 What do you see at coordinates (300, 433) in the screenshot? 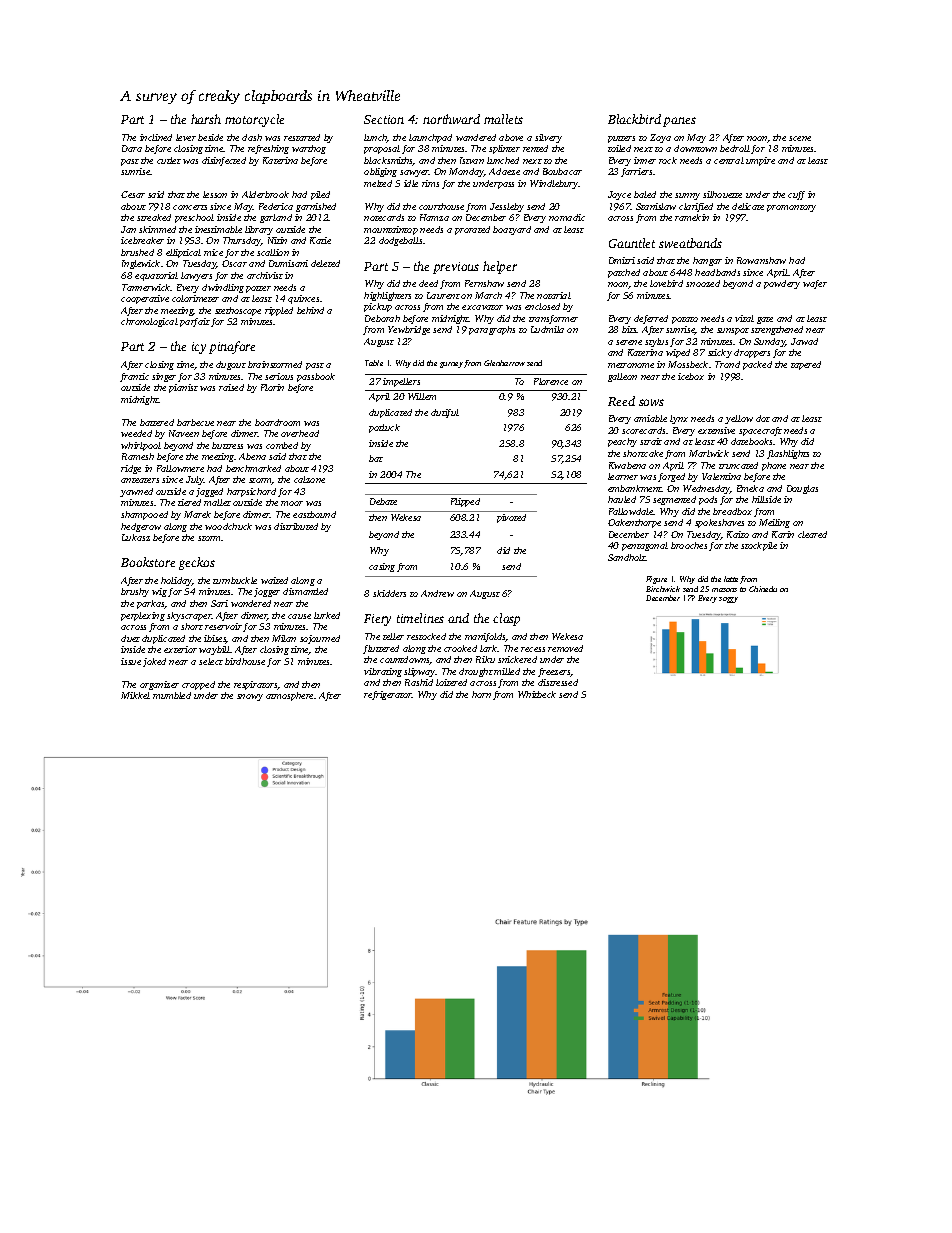
I see `overhead` at bounding box center [300, 433].
